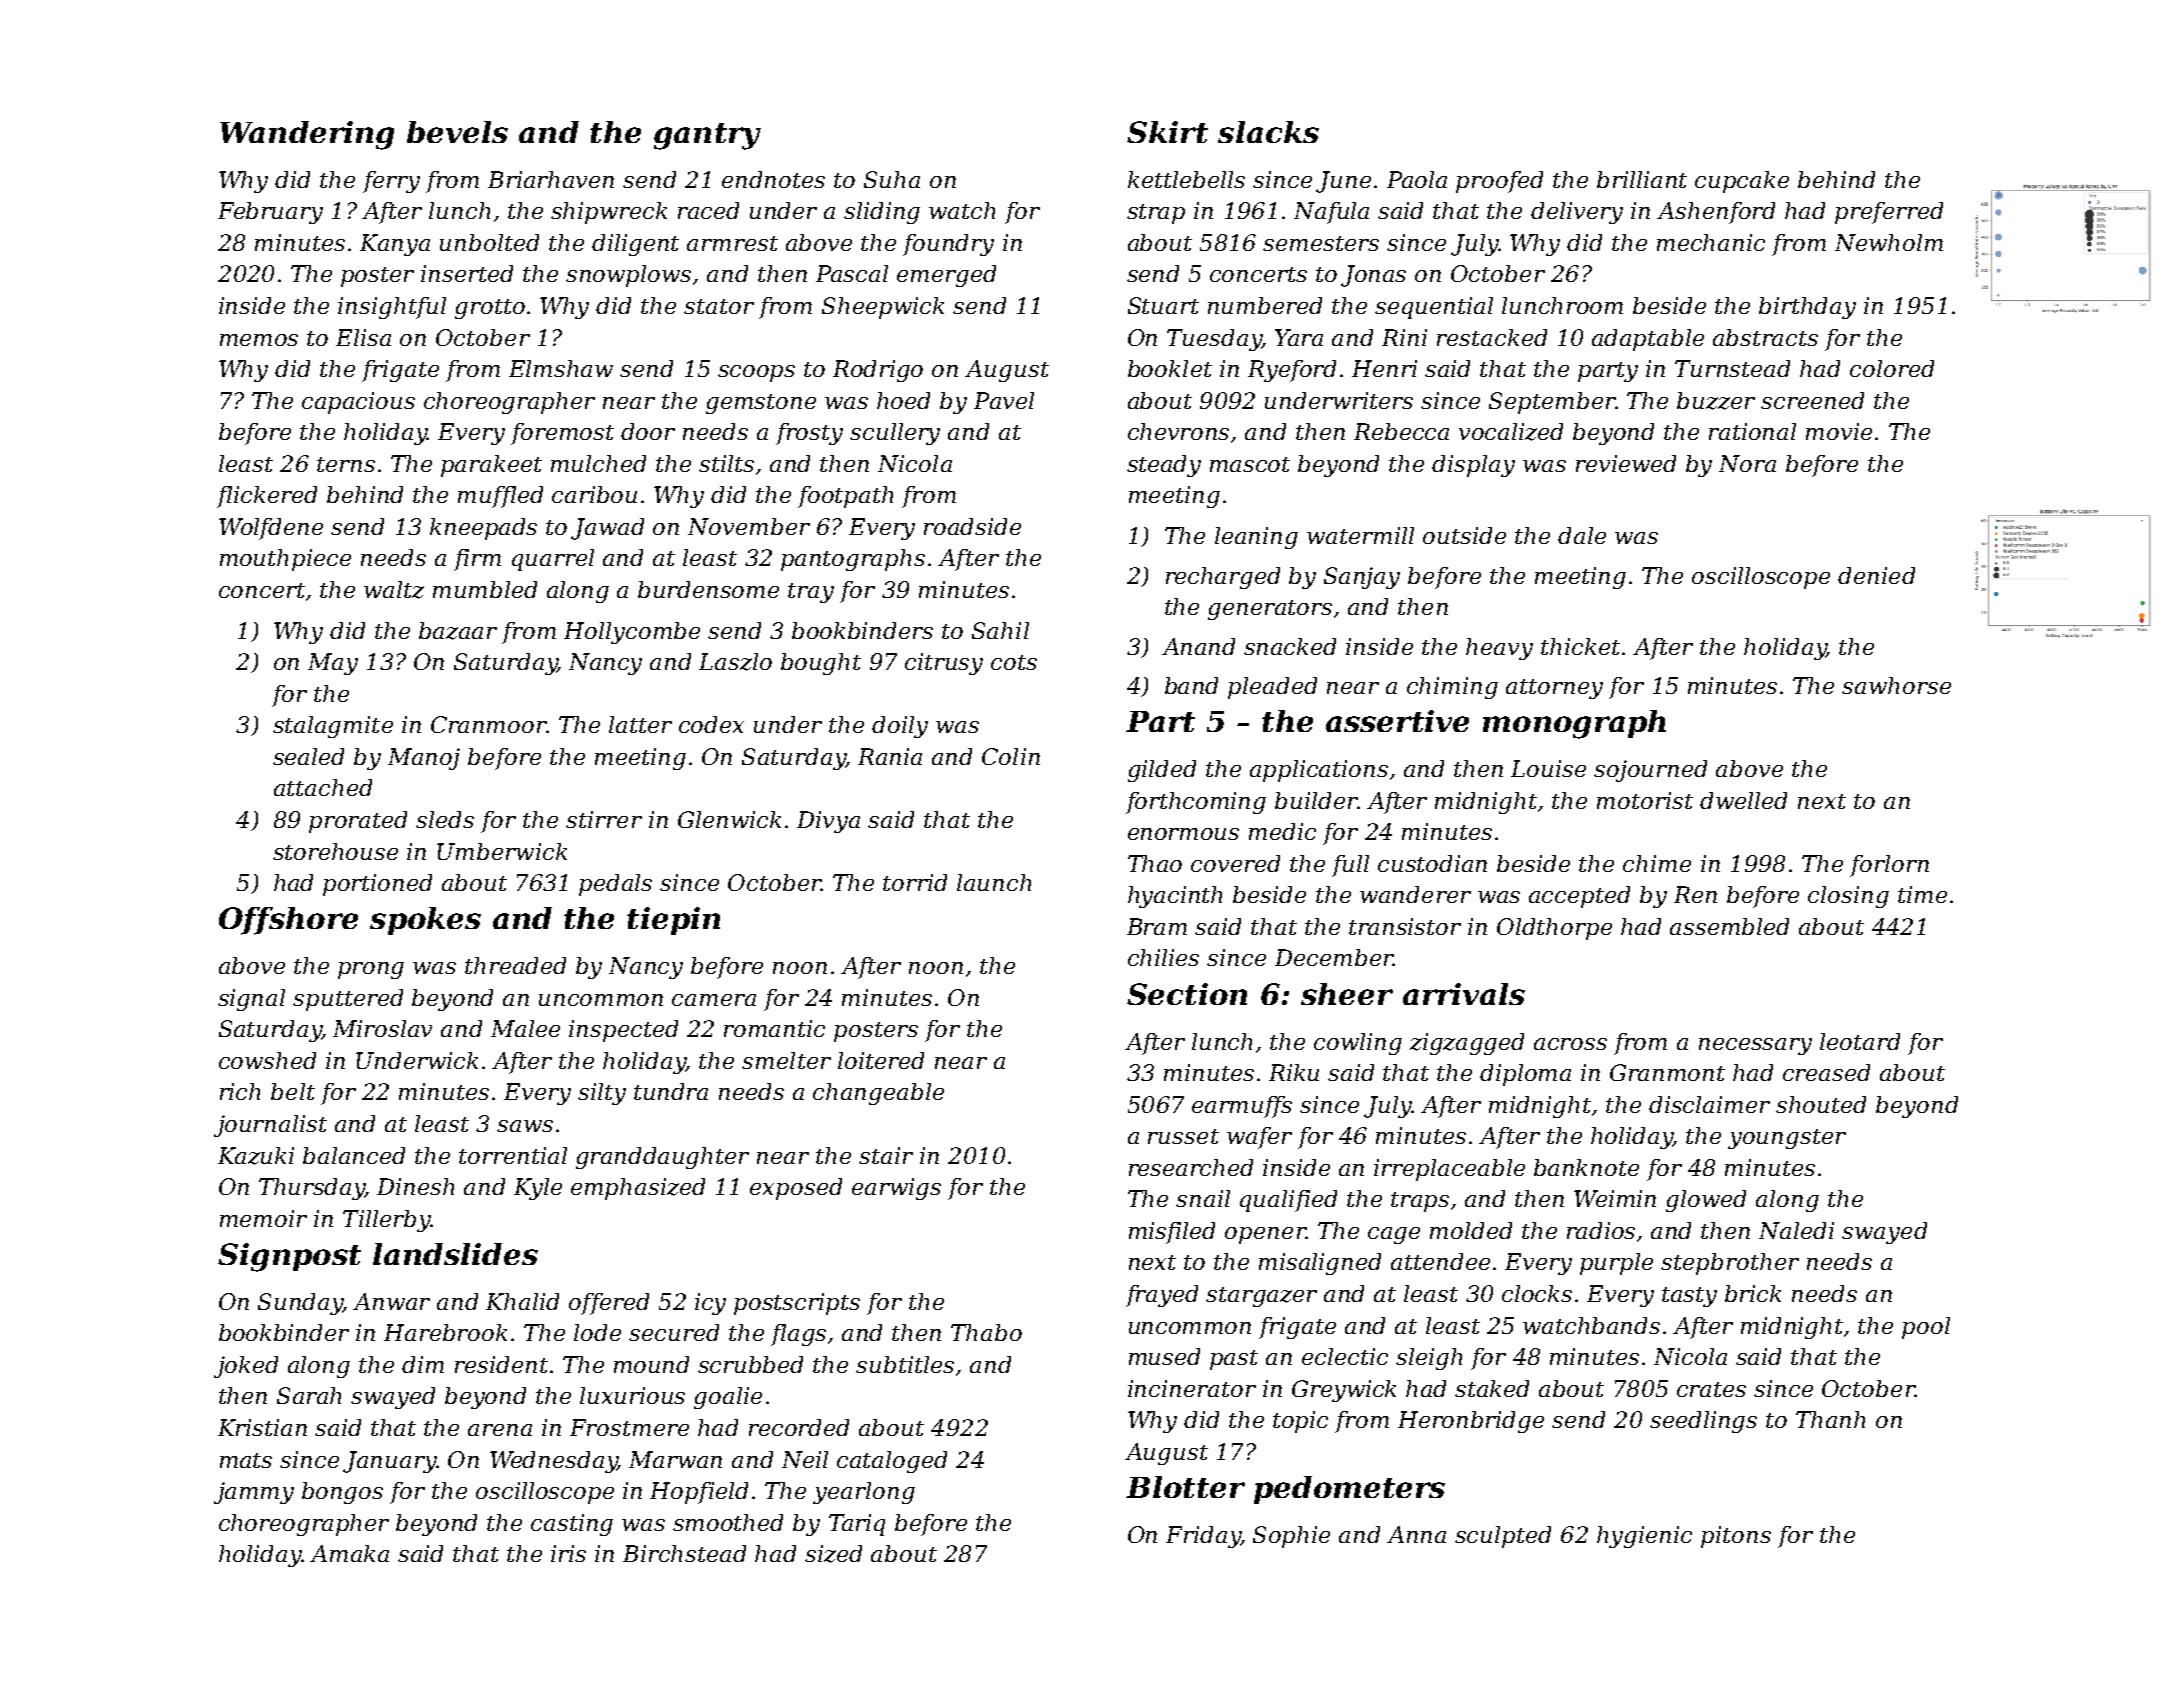 This screenshot has width=2178, height=1683. Describe the element at coordinates (500, 1430) in the screenshot. I see `arena` at that location.
